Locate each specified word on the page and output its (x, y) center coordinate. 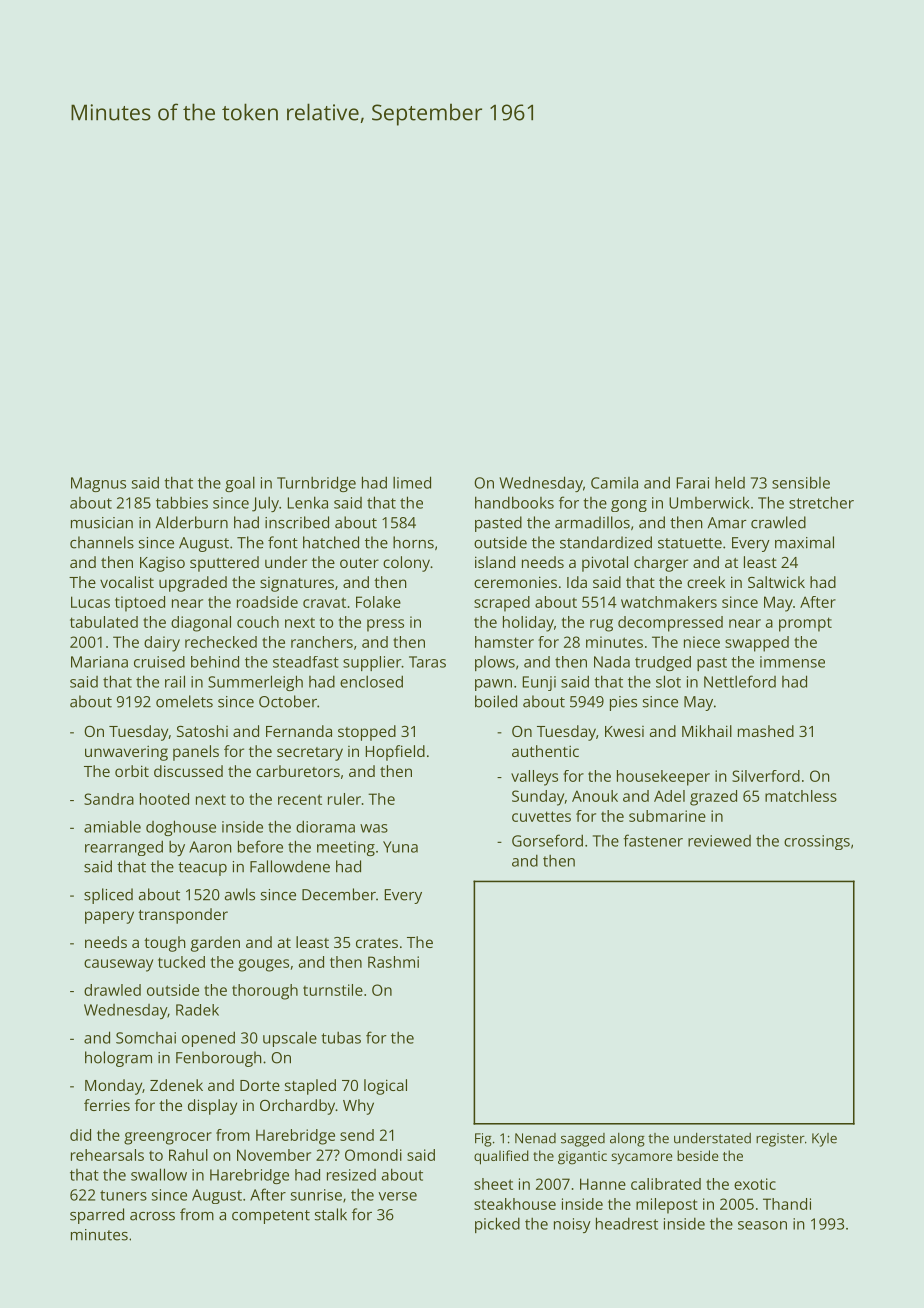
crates (377, 943)
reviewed (719, 841)
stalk (331, 1214)
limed (412, 482)
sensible (801, 482)
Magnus (98, 484)
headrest (627, 1223)
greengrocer (168, 1138)
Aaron (210, 847)
